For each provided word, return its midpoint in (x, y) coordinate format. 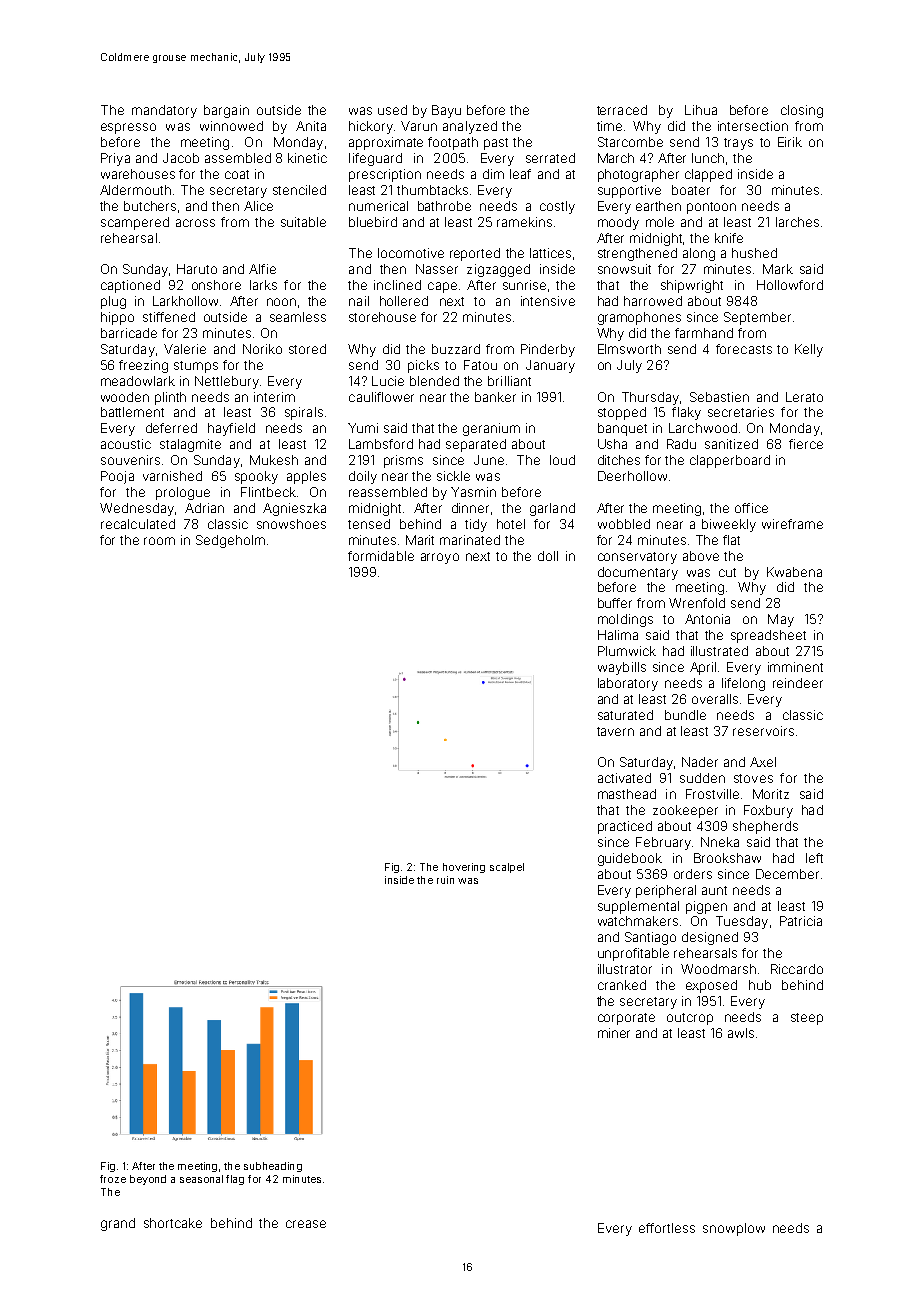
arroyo (440, 558)
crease (306, 1224)
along (699, 254)
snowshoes (291, 524)
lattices (550, 253)
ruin (445, 880)
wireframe (792, 524)
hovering (464, 868)
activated (624, 778)
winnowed (231, 126)
